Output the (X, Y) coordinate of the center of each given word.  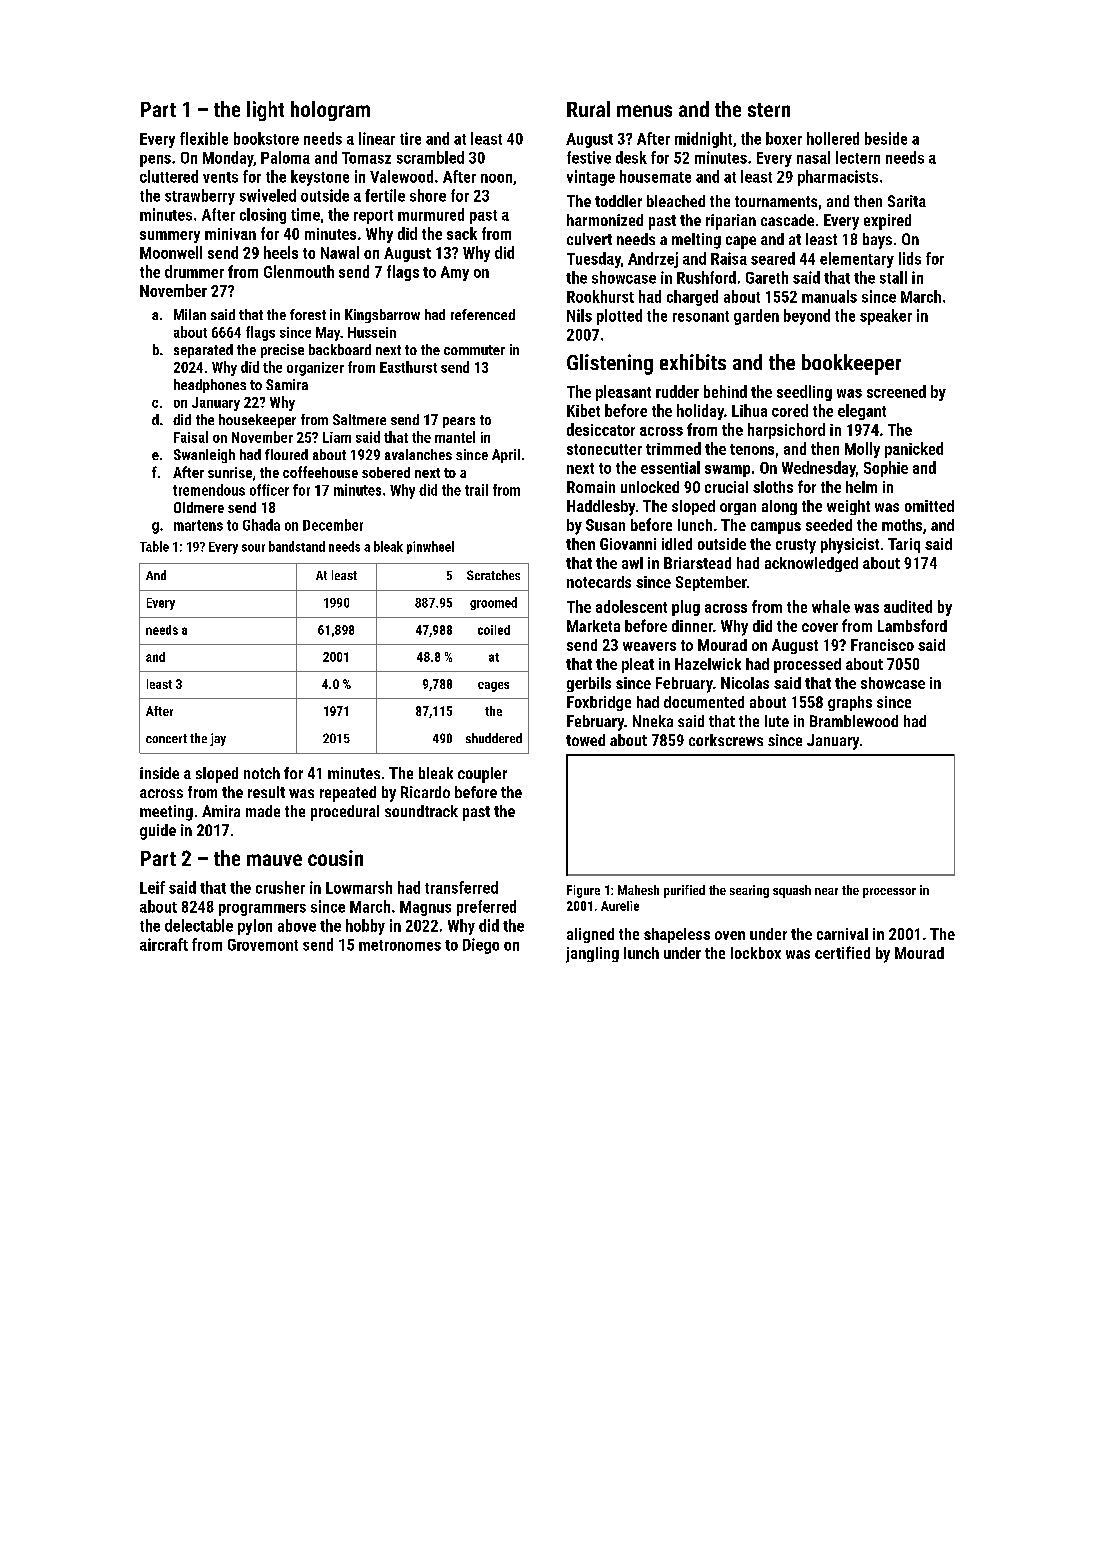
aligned (590, 935)
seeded (829, 525)
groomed (493, 603)
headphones (210, 386)
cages (493, 687)
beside (886, 138)
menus (644, 111)
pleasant (623, 393)
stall (893, 277)
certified (842, 952)
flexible (204, 138)
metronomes (400, 945)
